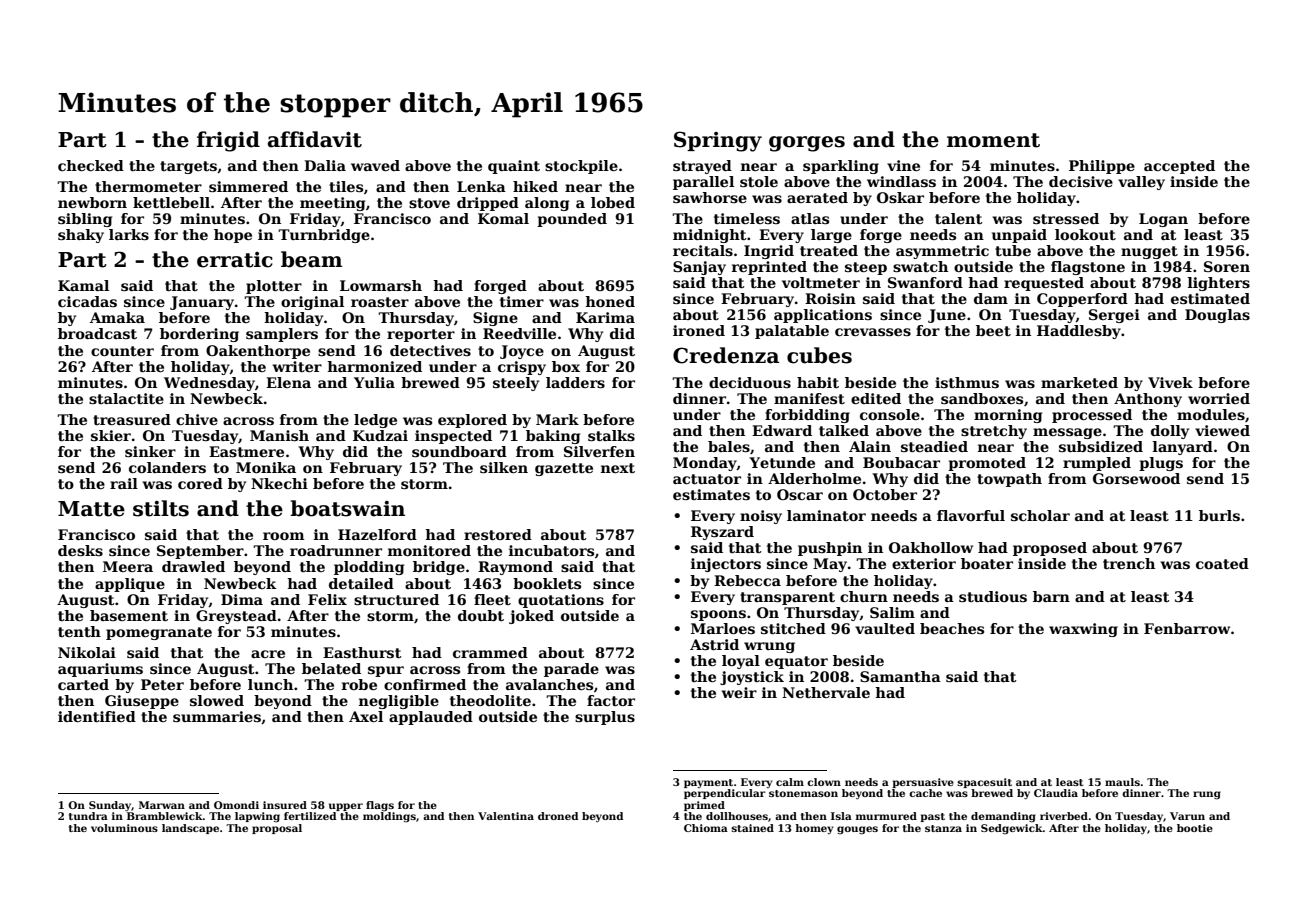 Image resolution: width=1308 pixels, height=924 pixels. What do you see at coordinates (1210, 298) in the page?
I see `estimated` at bounding box center [1210, 298].
